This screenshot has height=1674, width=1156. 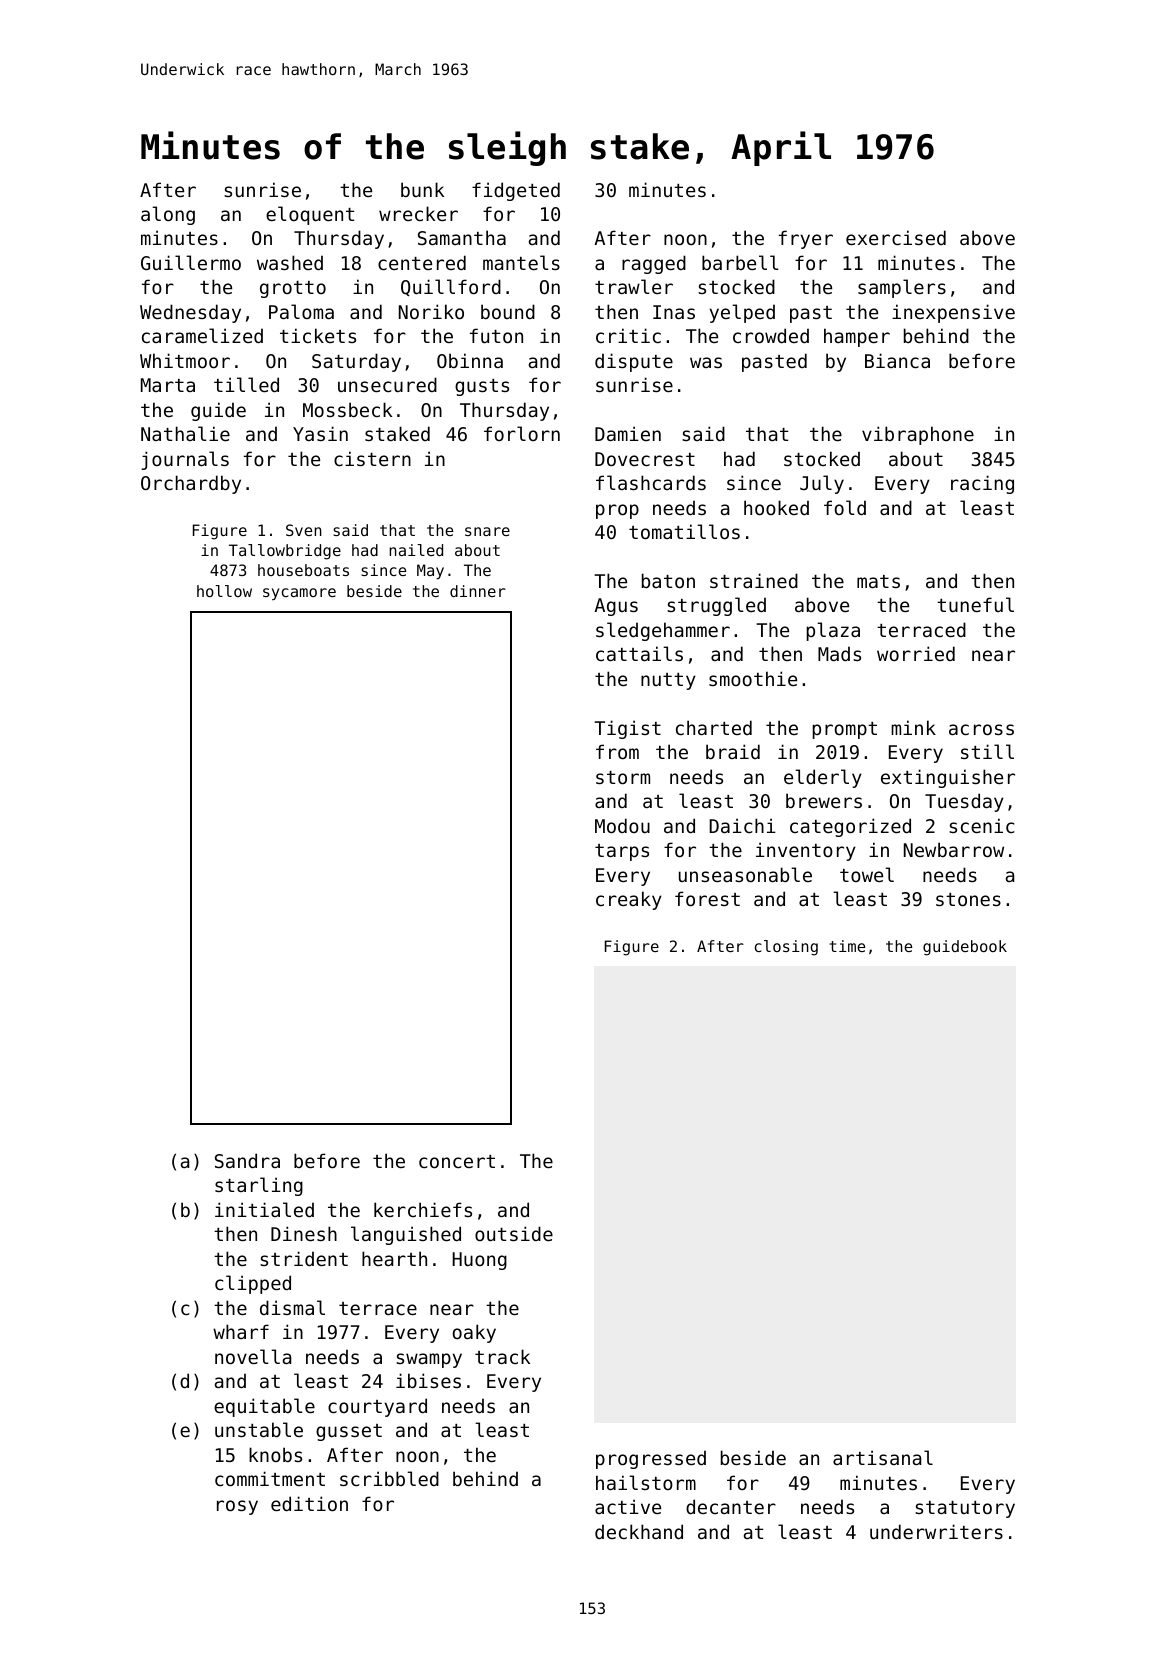 I want to click on outside, so click(x=514, y=1233).
